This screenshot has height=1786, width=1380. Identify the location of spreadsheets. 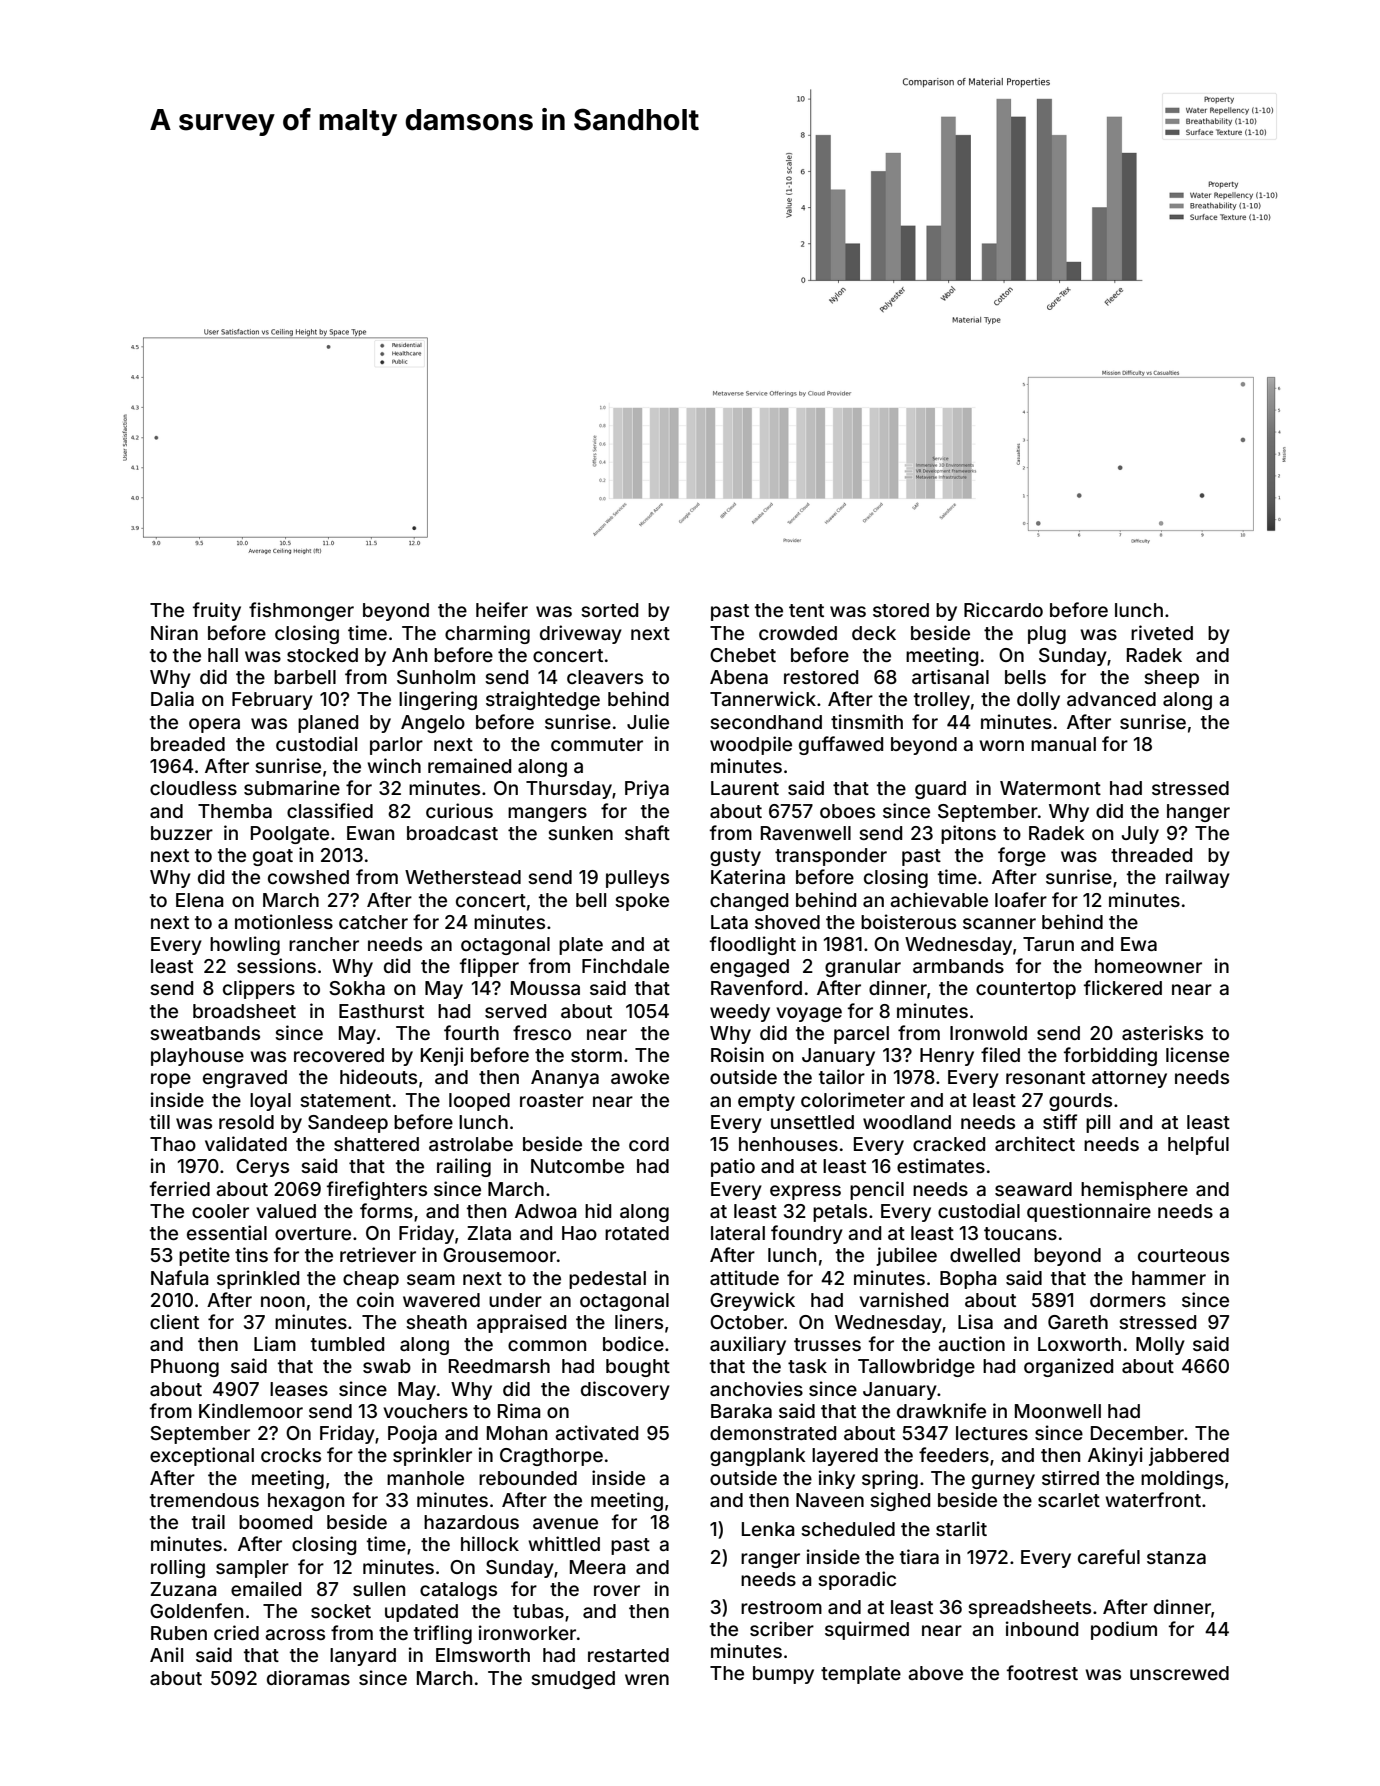
(1029, 1609).
